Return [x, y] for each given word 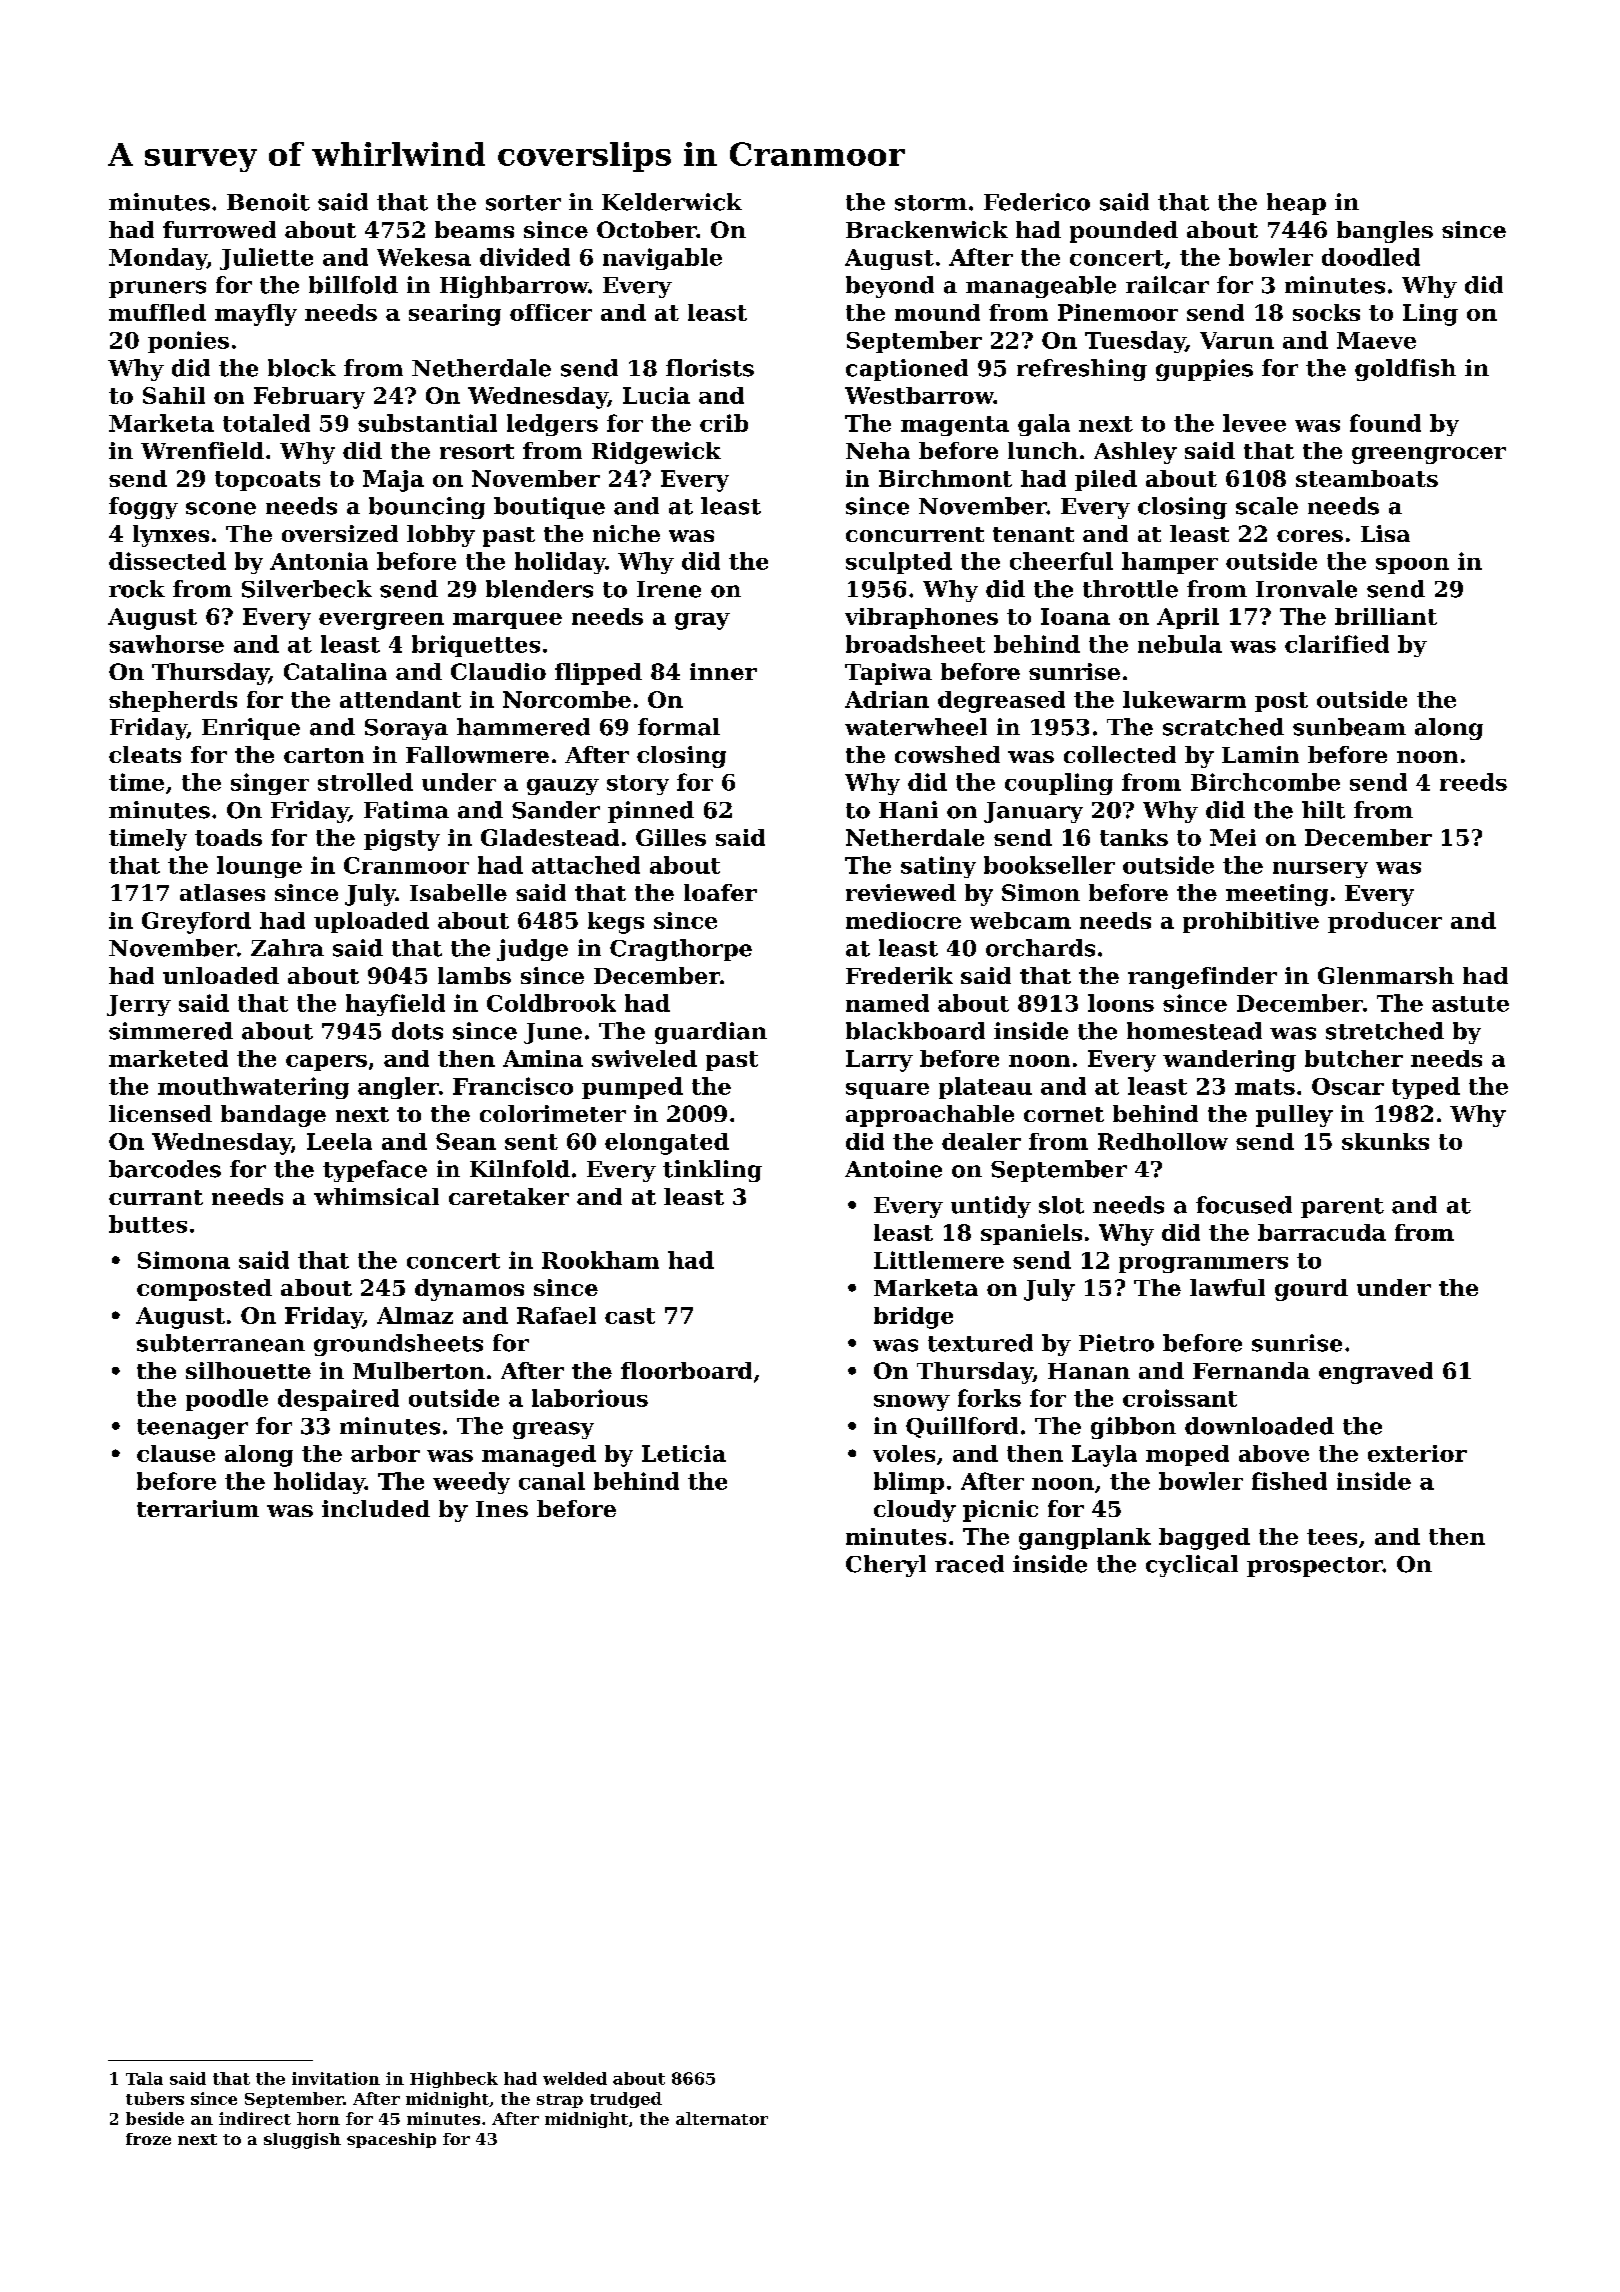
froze [148, 2139]
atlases [222, 892]
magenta [955, 426]
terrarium [198, 1508]
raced [969, 1564]
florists [710, 368]
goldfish [1405, 370]
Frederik [899, 975]
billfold [353, 285]
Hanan [1089, 1371]
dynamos [469, 1290]
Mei [1233, 837]
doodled [1371, 257]
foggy [143, 508]
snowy [912, 1403]
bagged [1204, 1539]
